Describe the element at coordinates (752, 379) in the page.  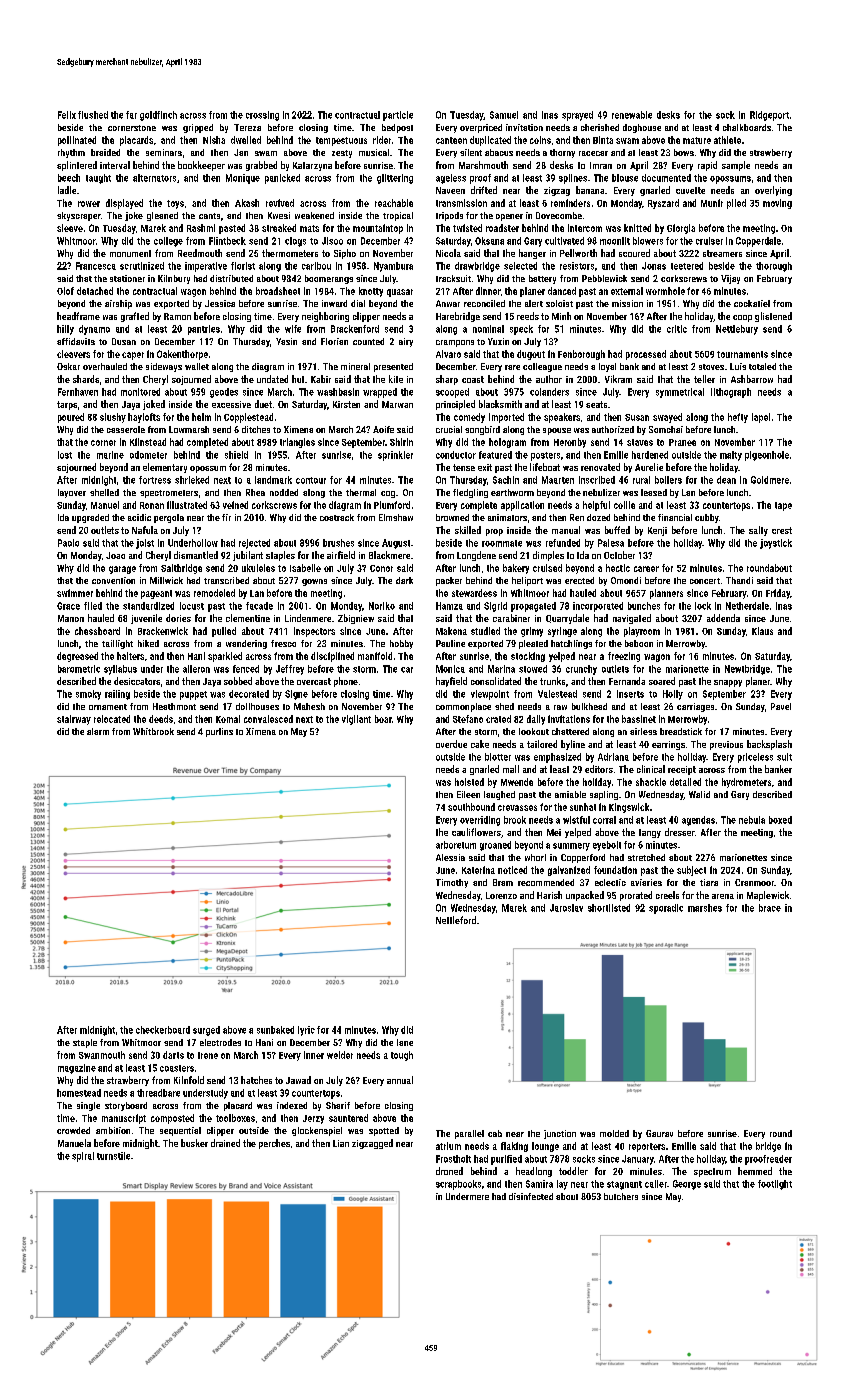
I see `Ashbarrow` at that location.
